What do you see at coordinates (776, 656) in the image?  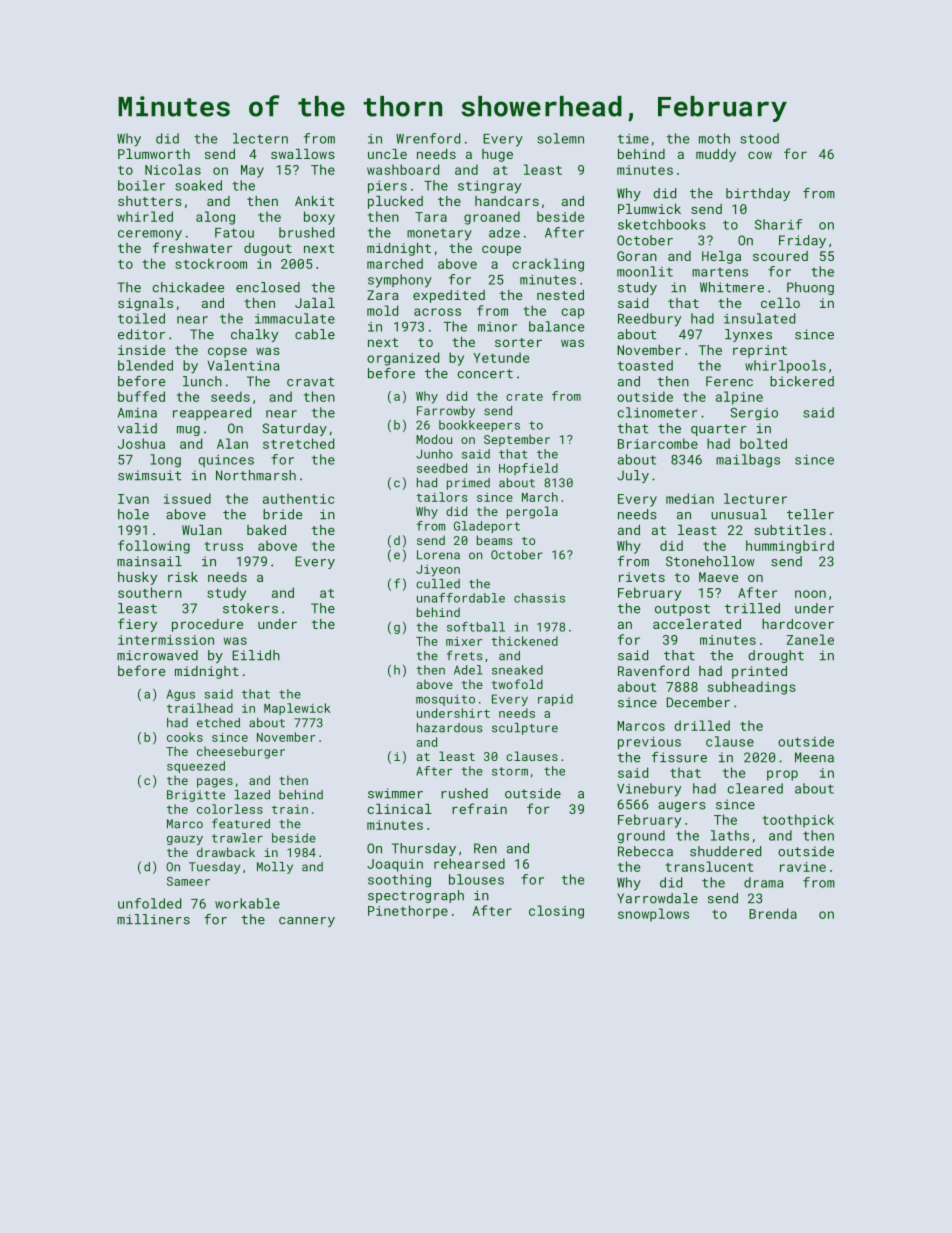 I see `drought` at bounding box center [776, 656].
